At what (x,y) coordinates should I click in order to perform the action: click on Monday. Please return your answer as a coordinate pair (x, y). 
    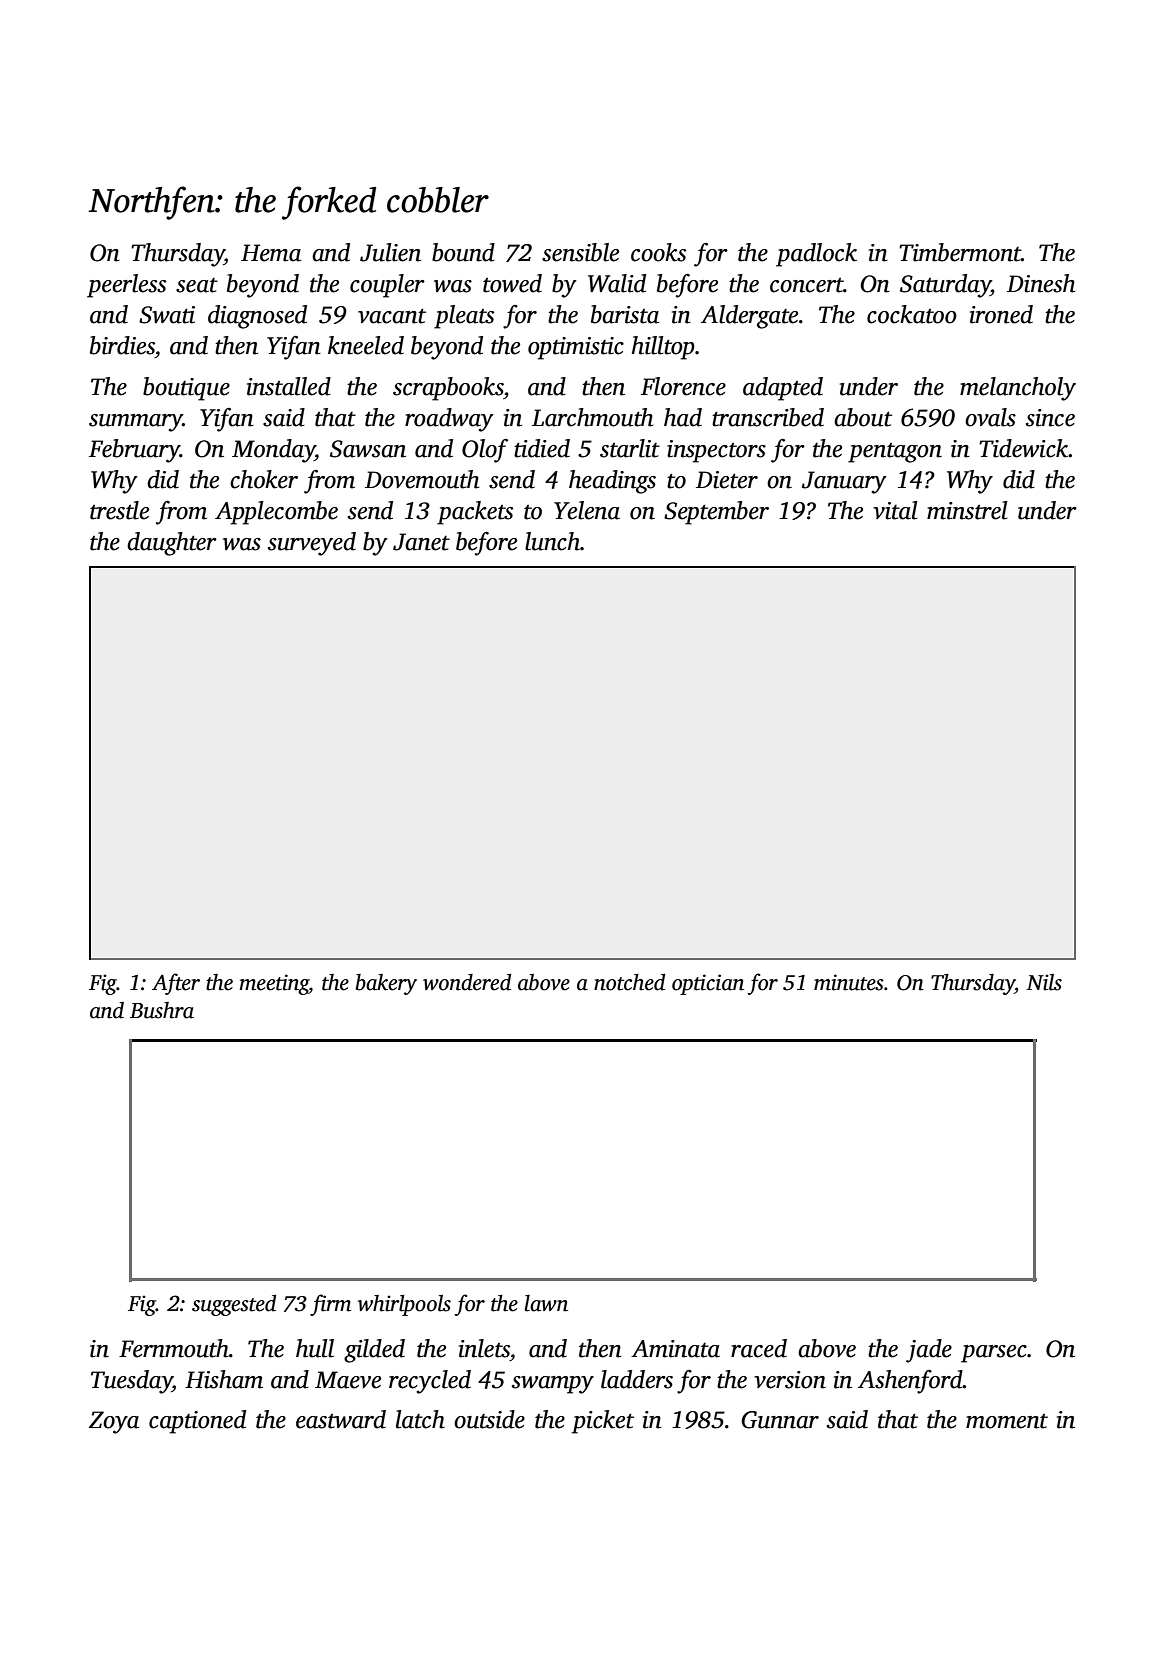
    Looking at the image, I should click on (273, 451).
